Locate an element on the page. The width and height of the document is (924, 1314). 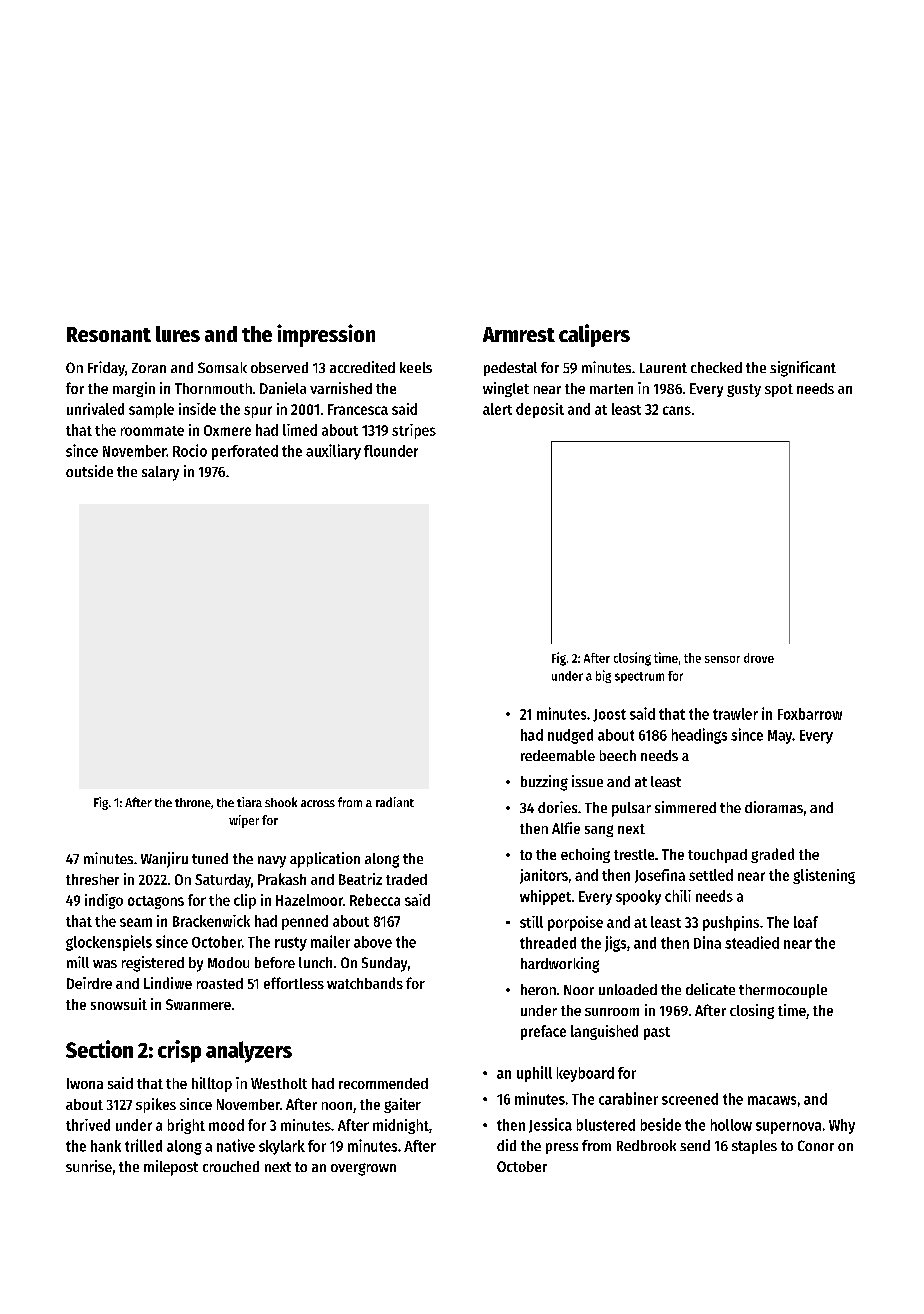
staples is located at coordinates (754, 1147).
